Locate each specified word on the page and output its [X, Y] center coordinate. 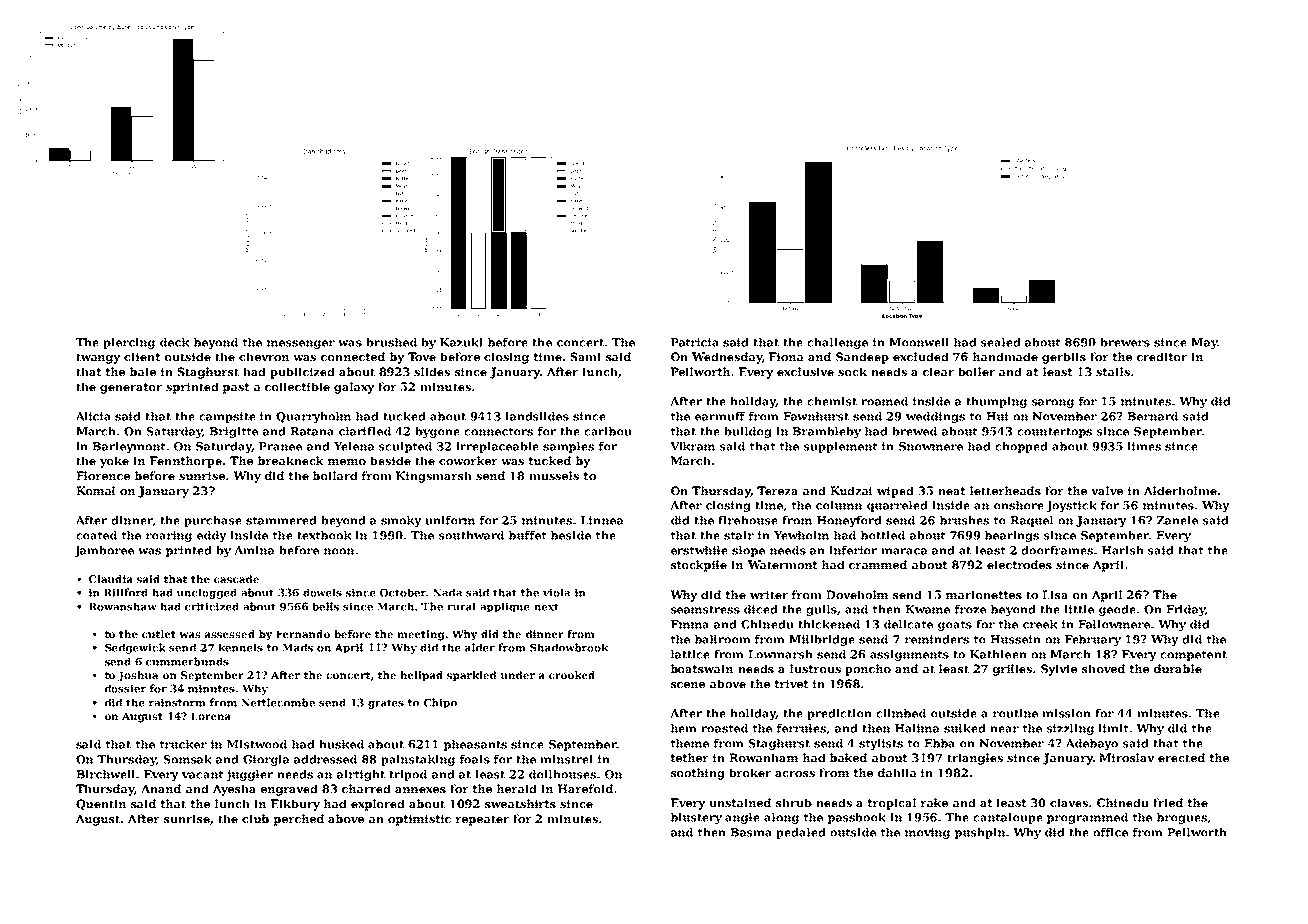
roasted [724, 728]
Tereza [777, 490]
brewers [1125, 342]
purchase [213, 521]
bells [325, 606]
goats [955, 626]
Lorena [211, 716]
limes [1144, 446]
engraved [289, 790]
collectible [297, 386]
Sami [585, 356]
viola [556, 592]
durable [1178, 668]
